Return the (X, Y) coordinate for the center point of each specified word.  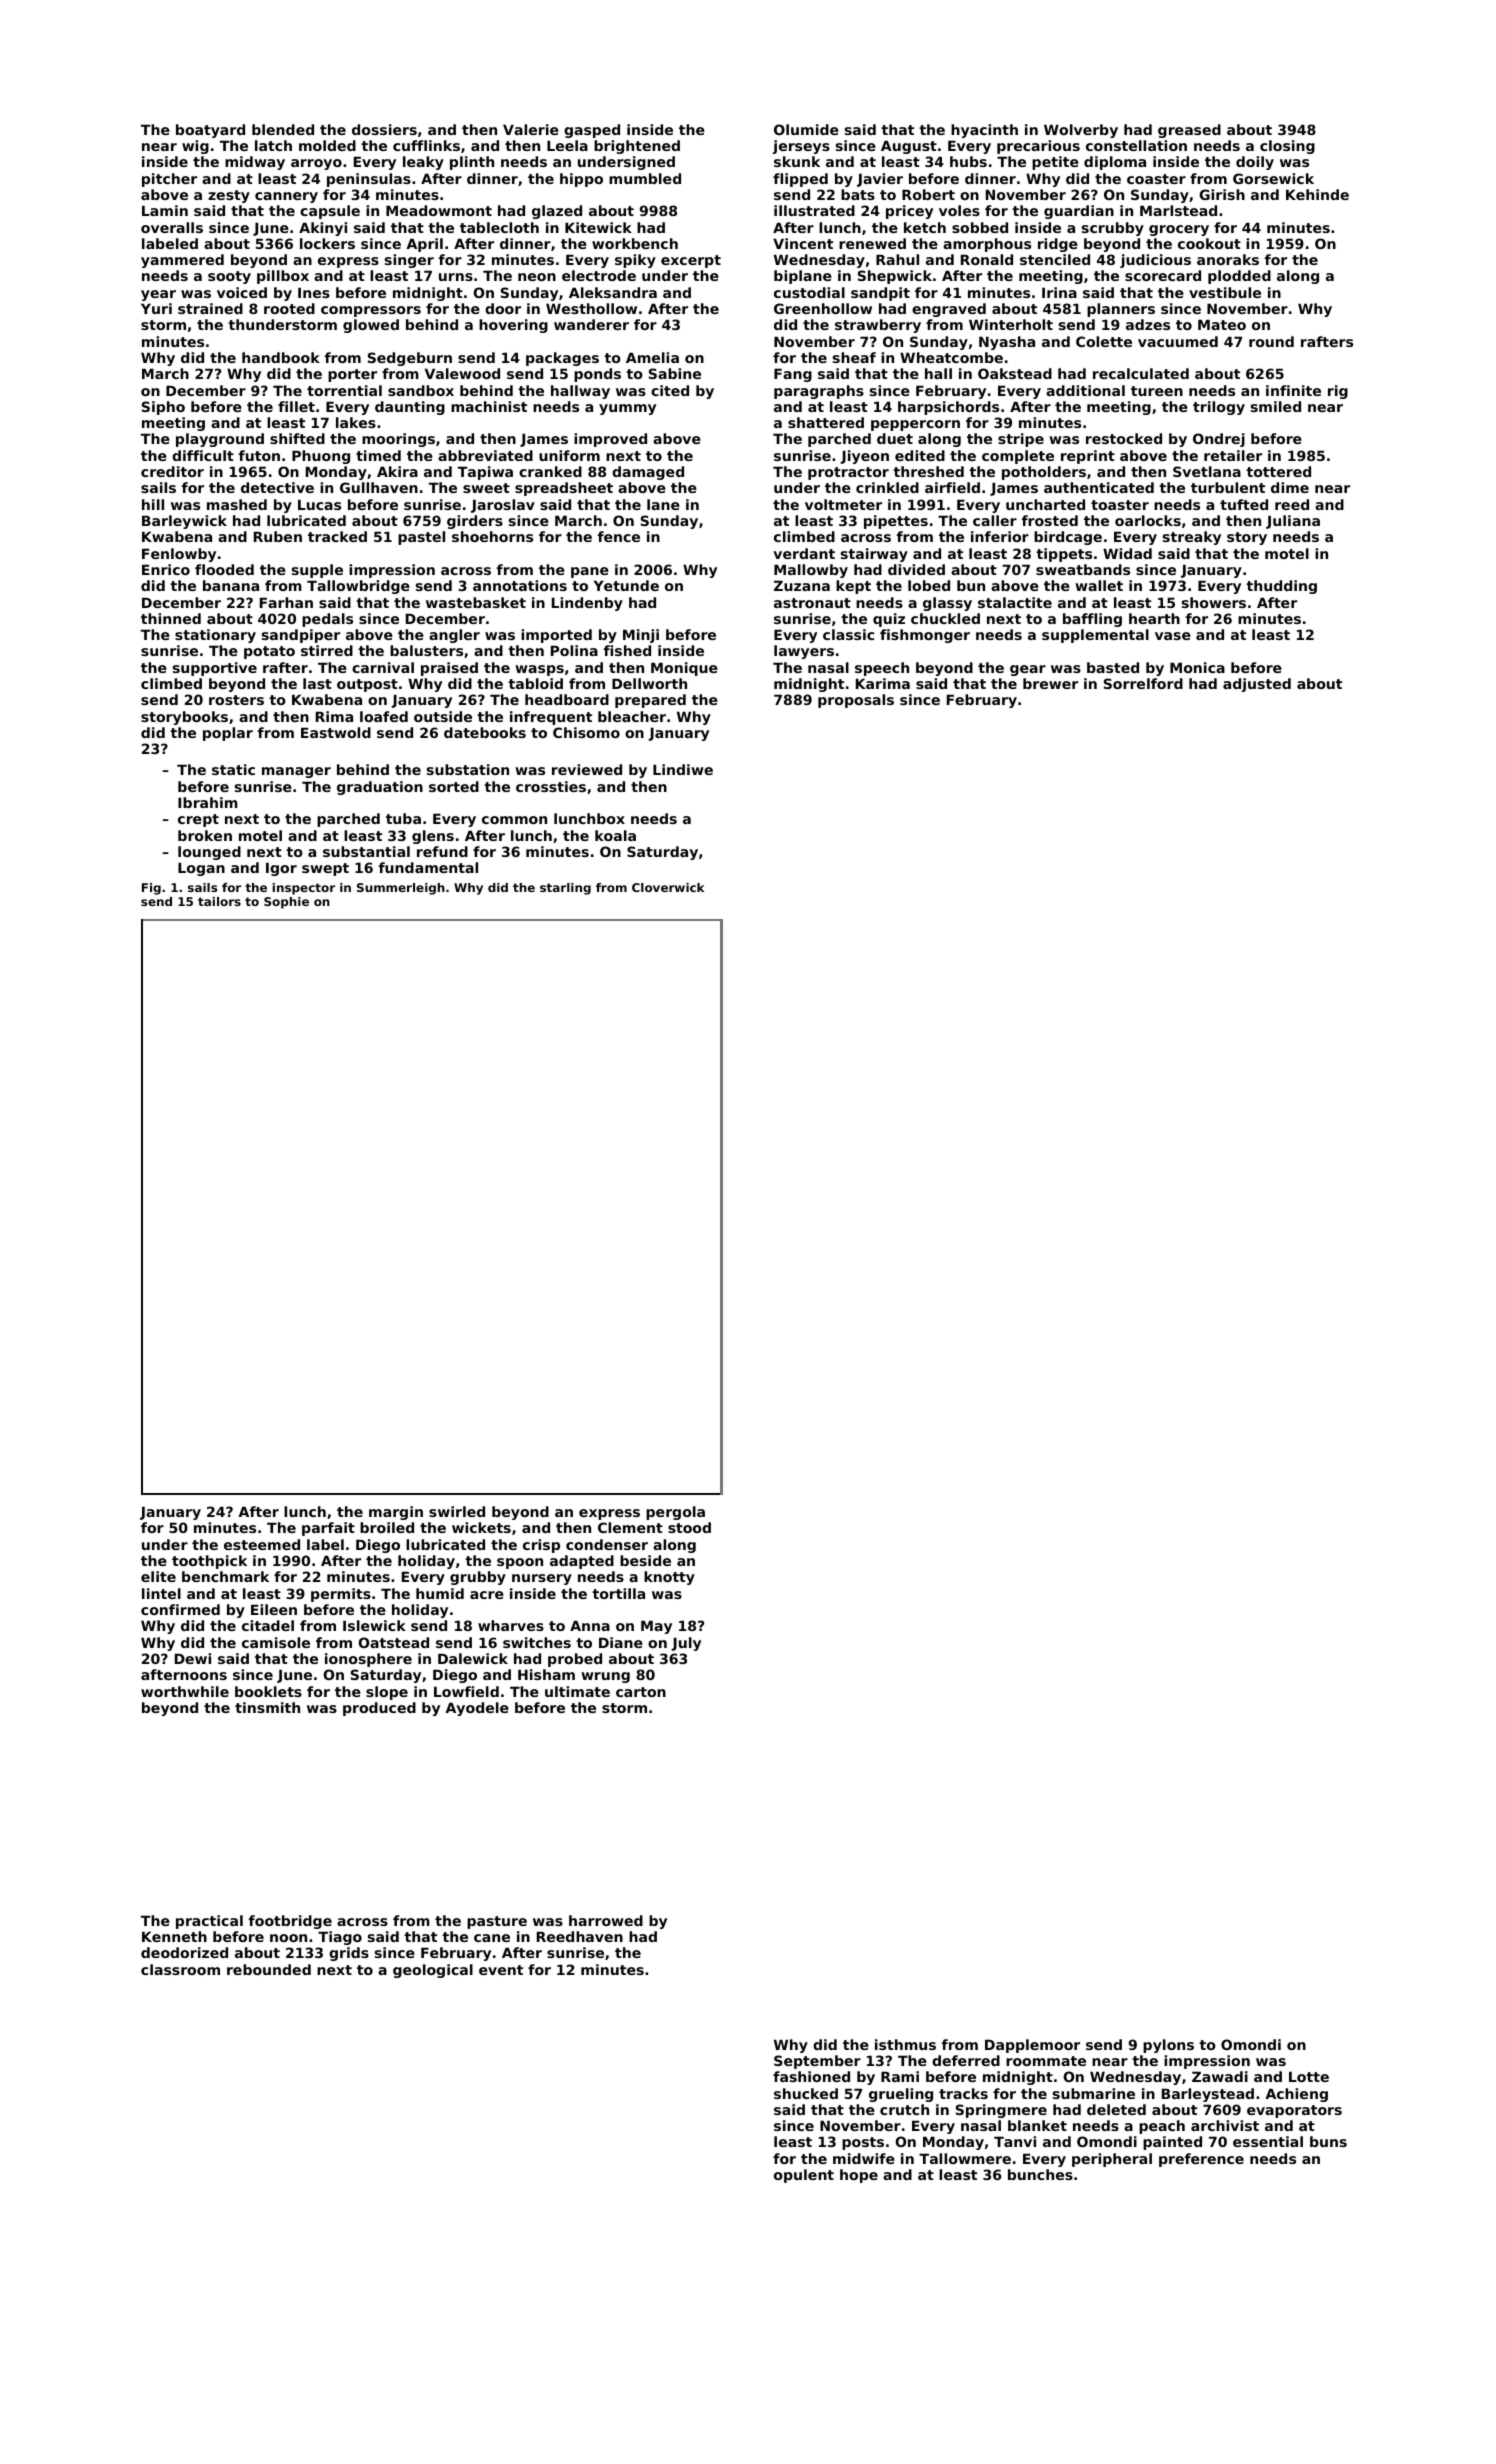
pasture (497, 1922)
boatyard (210, 131)
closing (1287, 147)
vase (1173, 636)
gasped (592, 131)
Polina (574, 650)
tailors (219, 901)
